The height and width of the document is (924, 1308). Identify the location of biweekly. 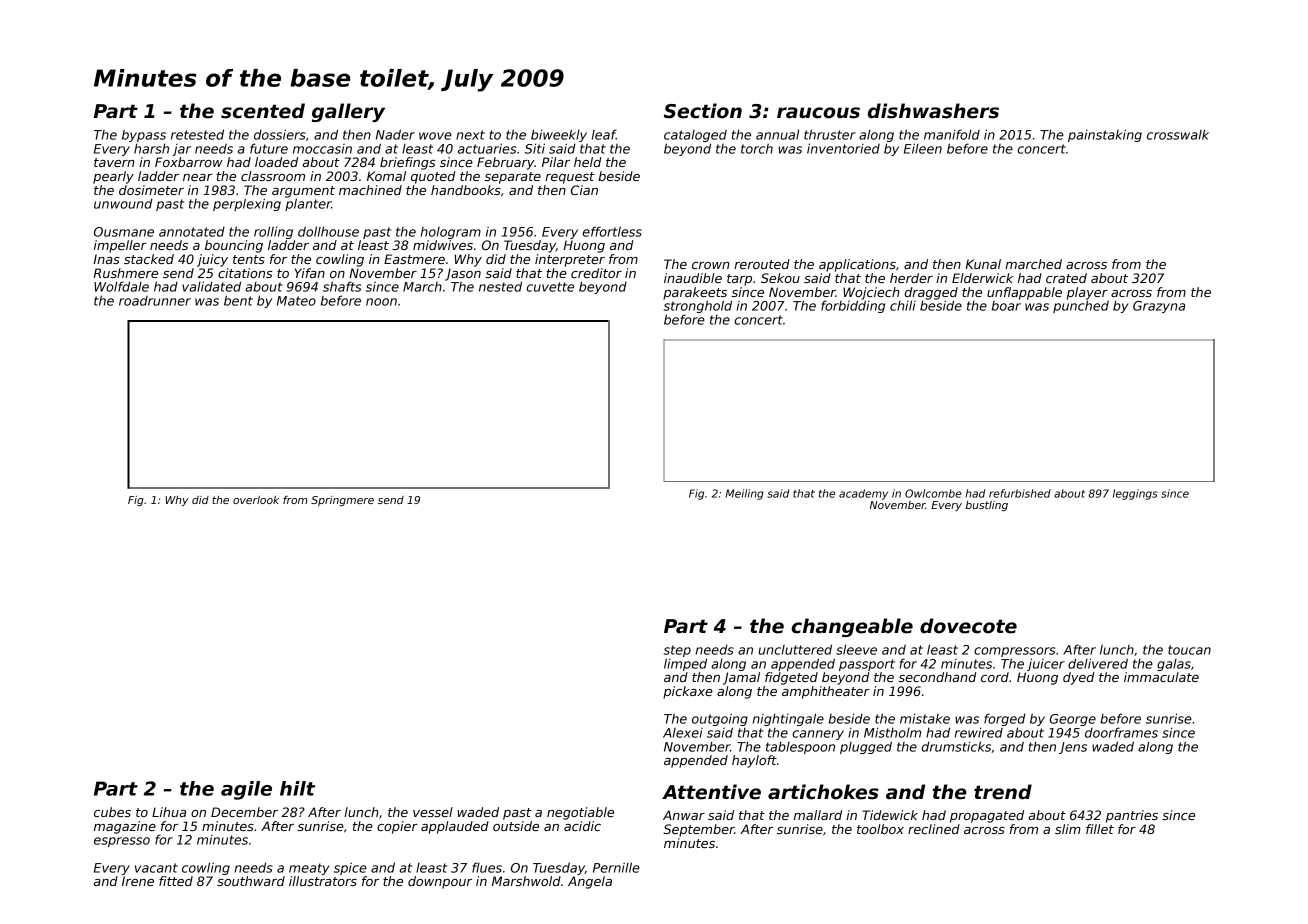
(559, 135).
